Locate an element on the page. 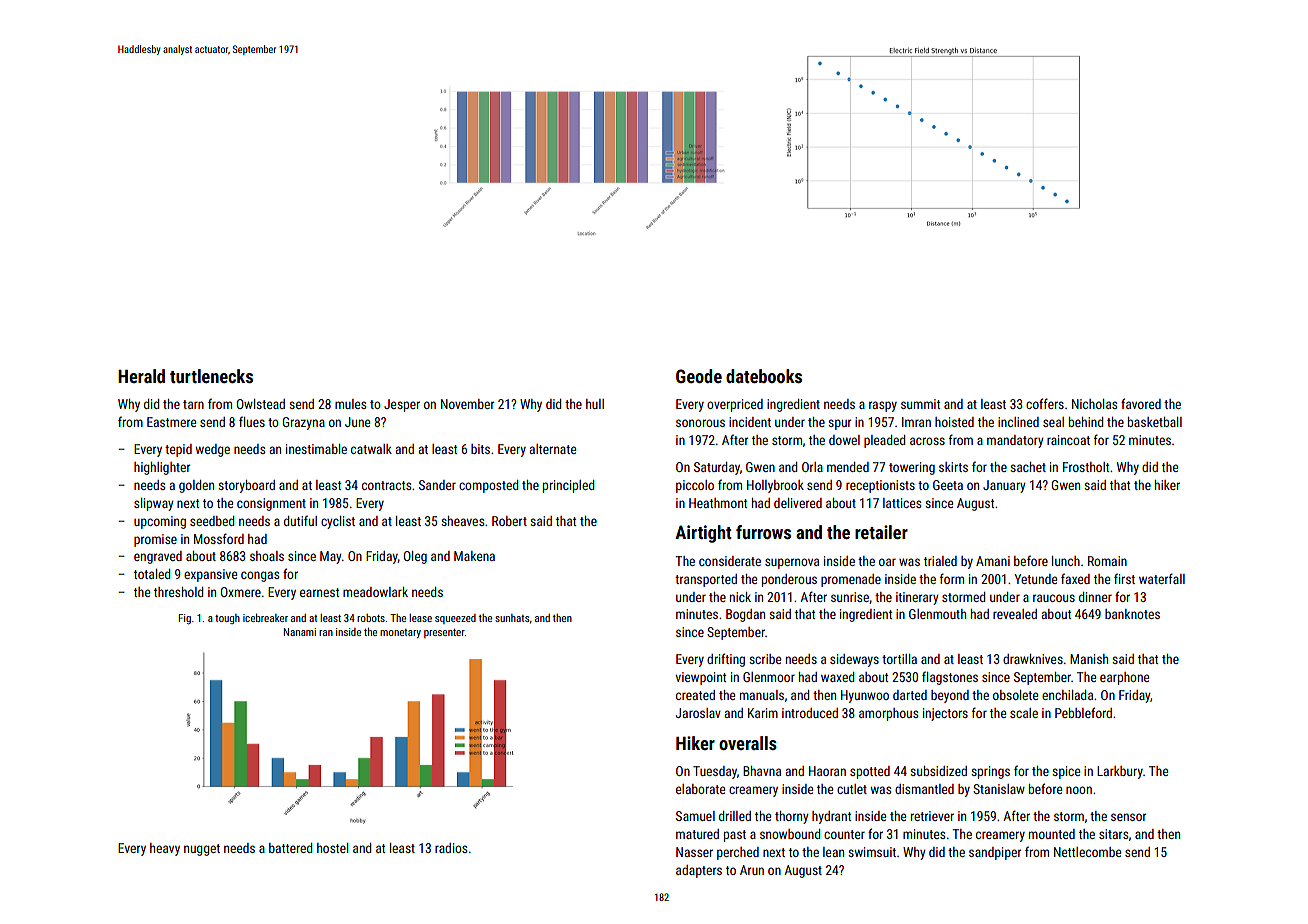  monetary is located at coordinates (400, 633).
